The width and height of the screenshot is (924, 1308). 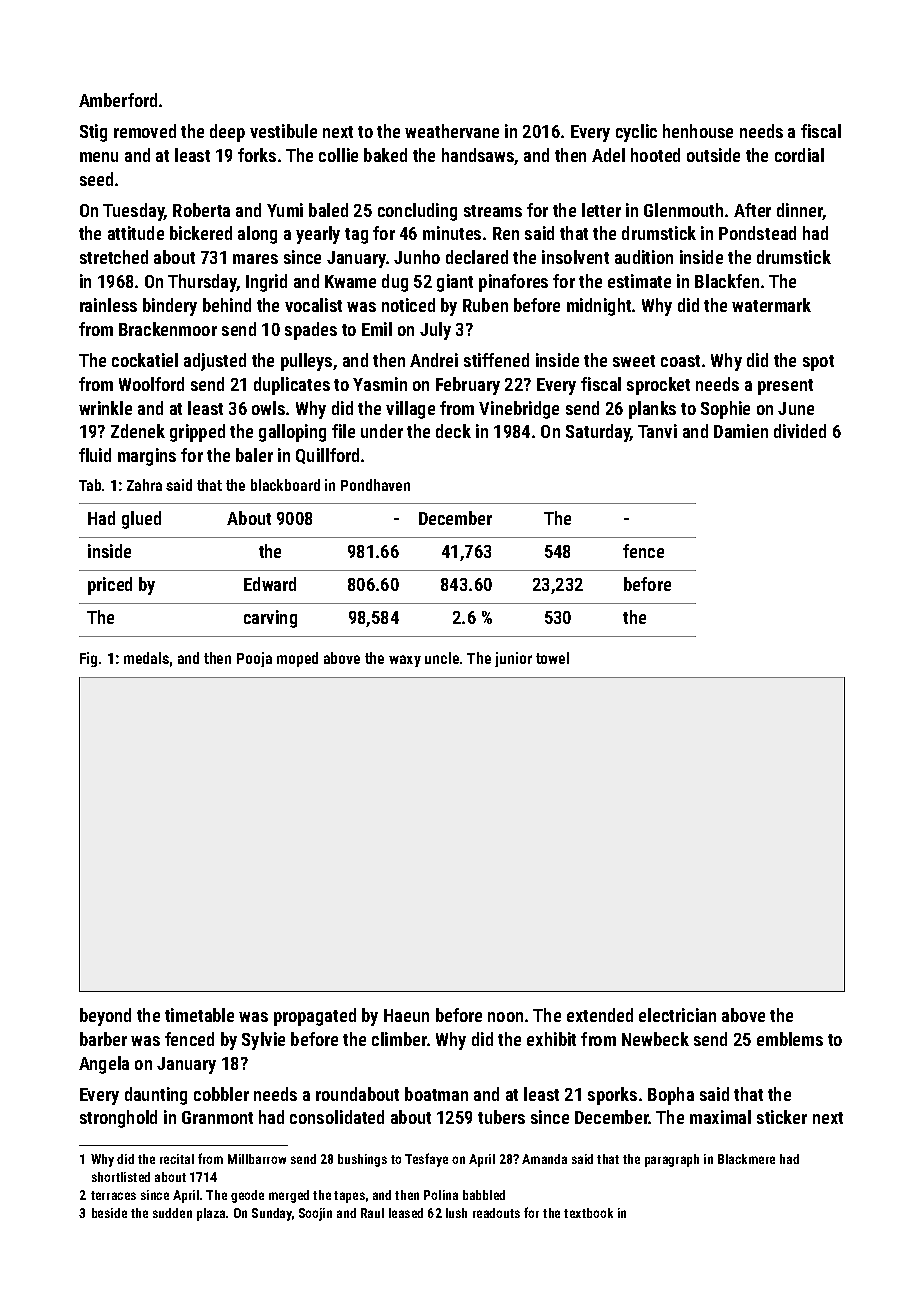 What do you see at coordinates (109, 1213) in the screenshot?
I see `beside` at bounding box center [109, 1213].
